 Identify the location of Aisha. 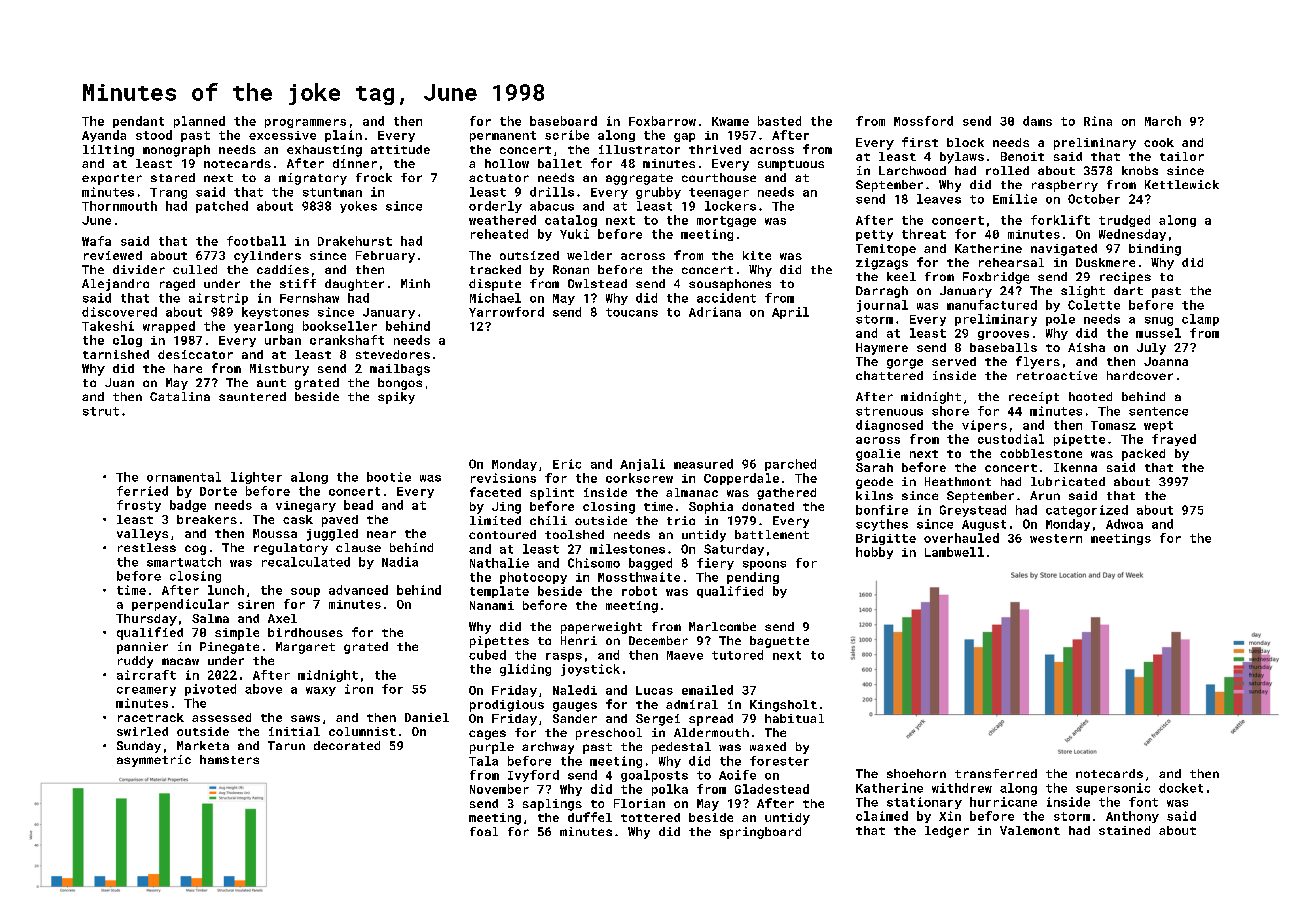
(1086, 347).
